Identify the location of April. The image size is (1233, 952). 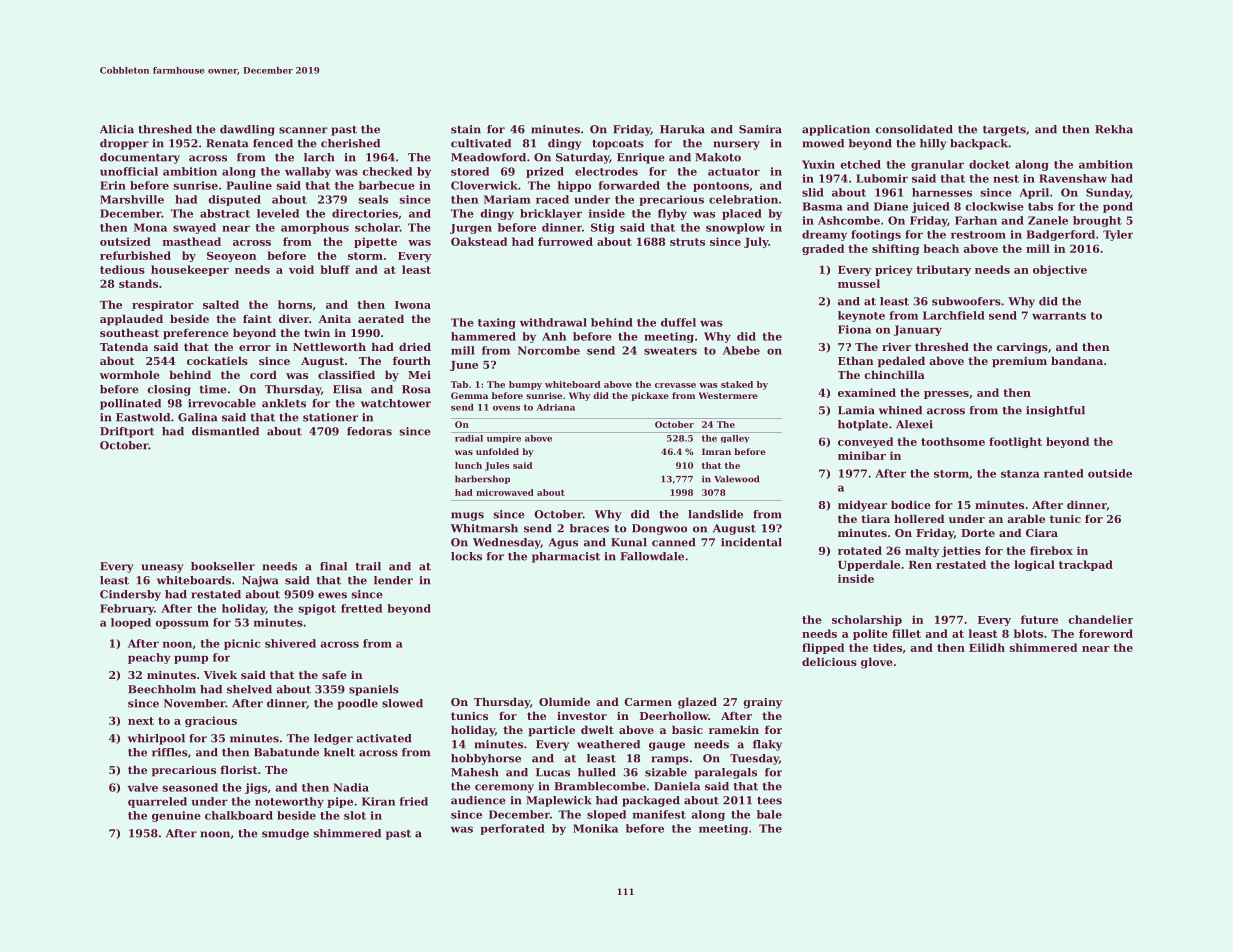
(1034, 193).
